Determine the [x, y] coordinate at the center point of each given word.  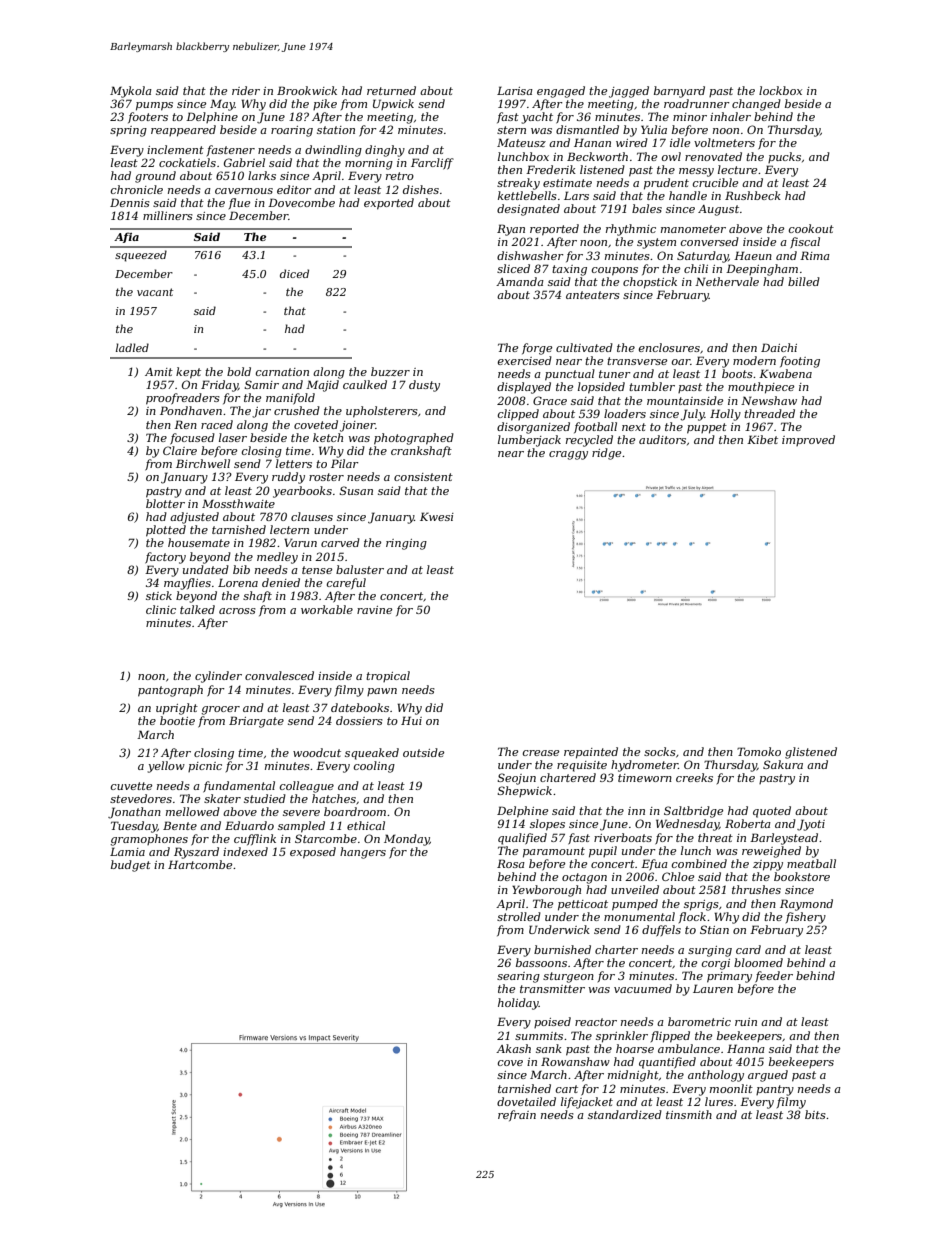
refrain [517, 1115]
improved [808, 440]
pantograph [170, 691]
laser [233, 437]
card [748, 949]
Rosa [511, 863]
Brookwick [307, 90]
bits [815, 1114]
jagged [629, 92]
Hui [411, 720]
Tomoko [759, 751]
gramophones [149, 840]
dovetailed [526, 1101]
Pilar [345, 463]
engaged [561, 92]
